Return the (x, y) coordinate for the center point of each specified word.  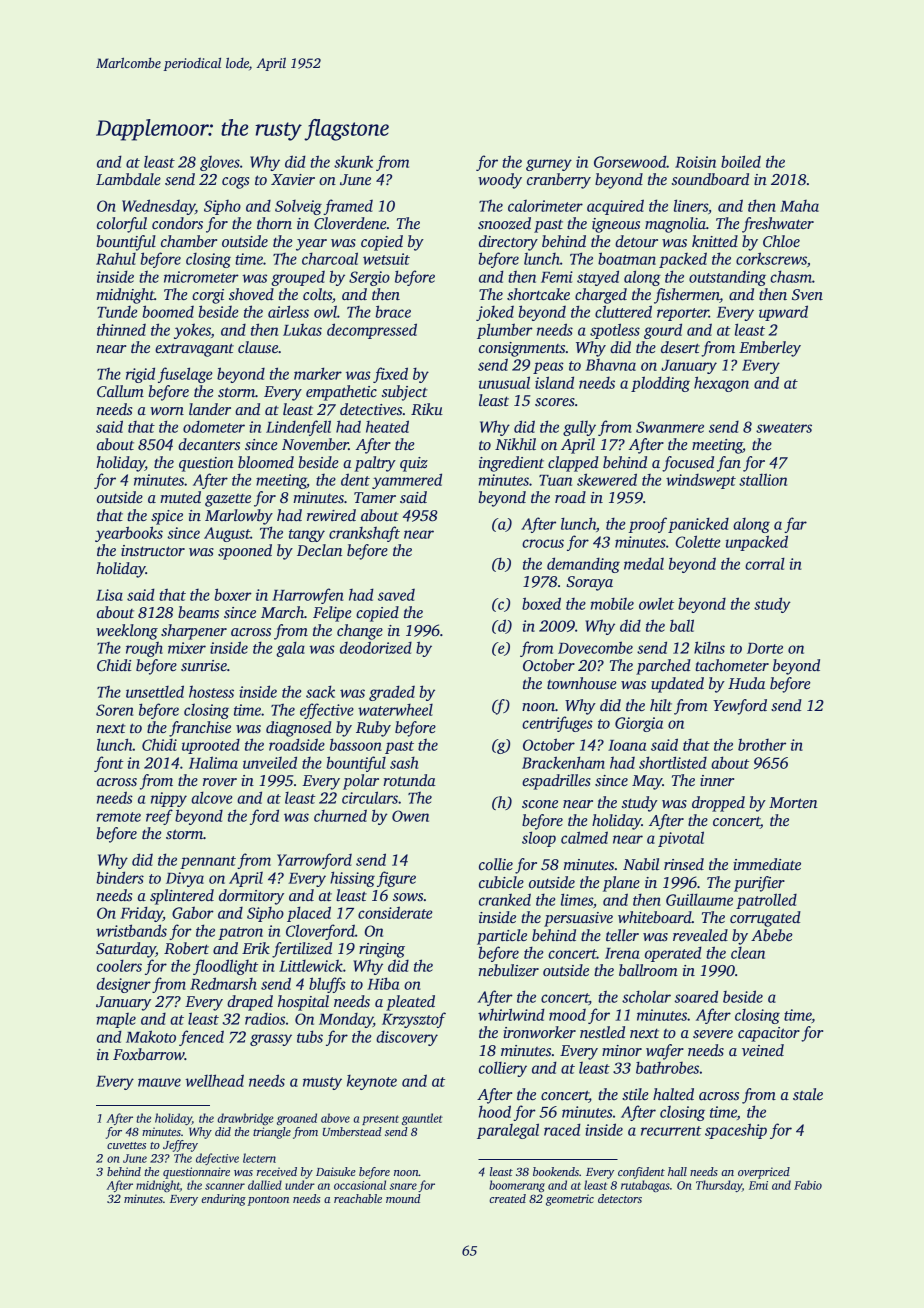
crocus (543, 543)
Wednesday (158, 207)
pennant (208, 862)
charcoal (330, 258)
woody (500, 181)
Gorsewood (630, 161)
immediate (767, 864)
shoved (251, 294)
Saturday (126, 950)
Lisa (109, 595)
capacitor (769, 1034)
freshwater (778, 225)
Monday (346, 1020)
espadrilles (556, 782)
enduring (223, 1200)
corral (765, 563)
